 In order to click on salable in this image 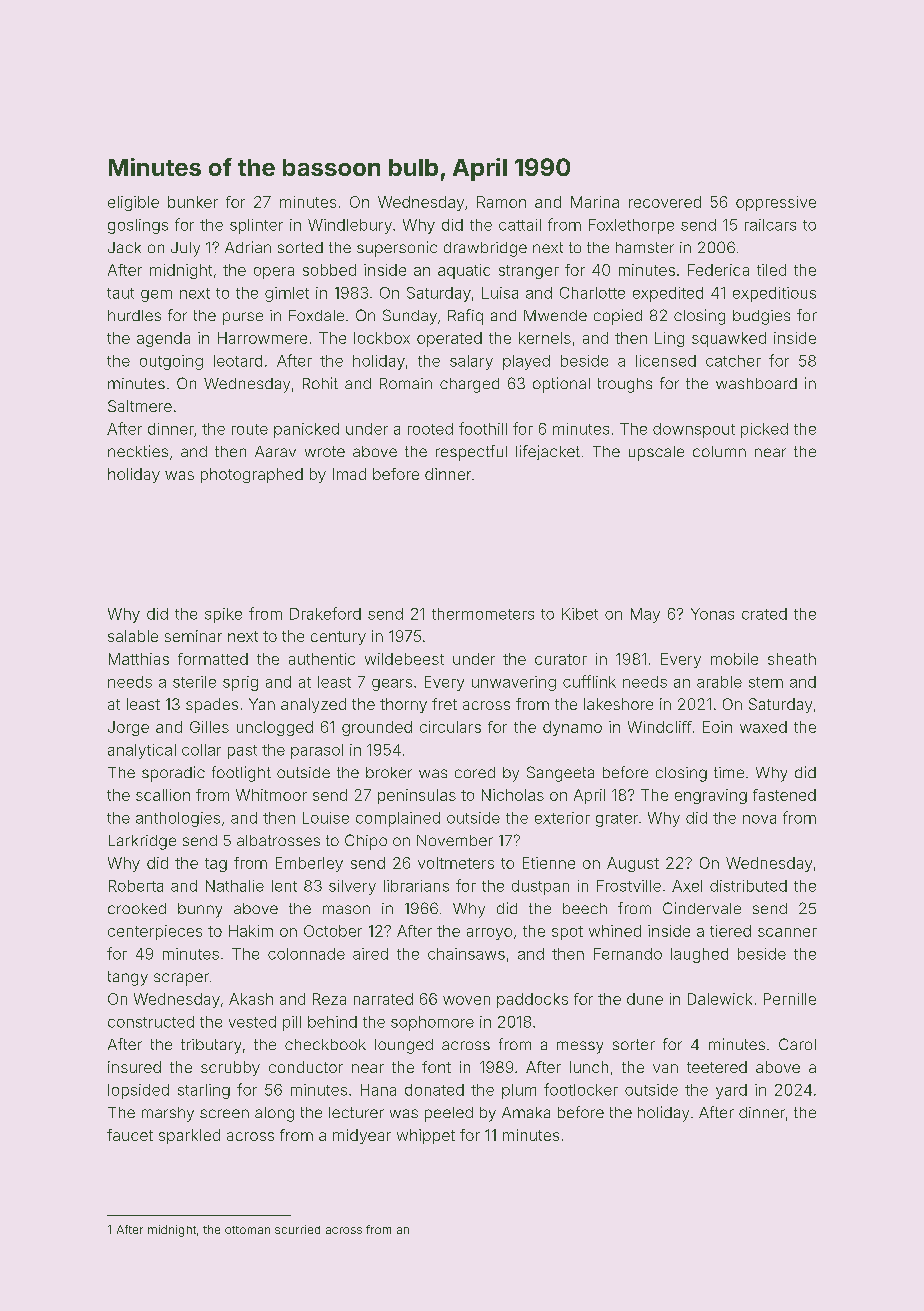, I will do `click(133, 636)`.
